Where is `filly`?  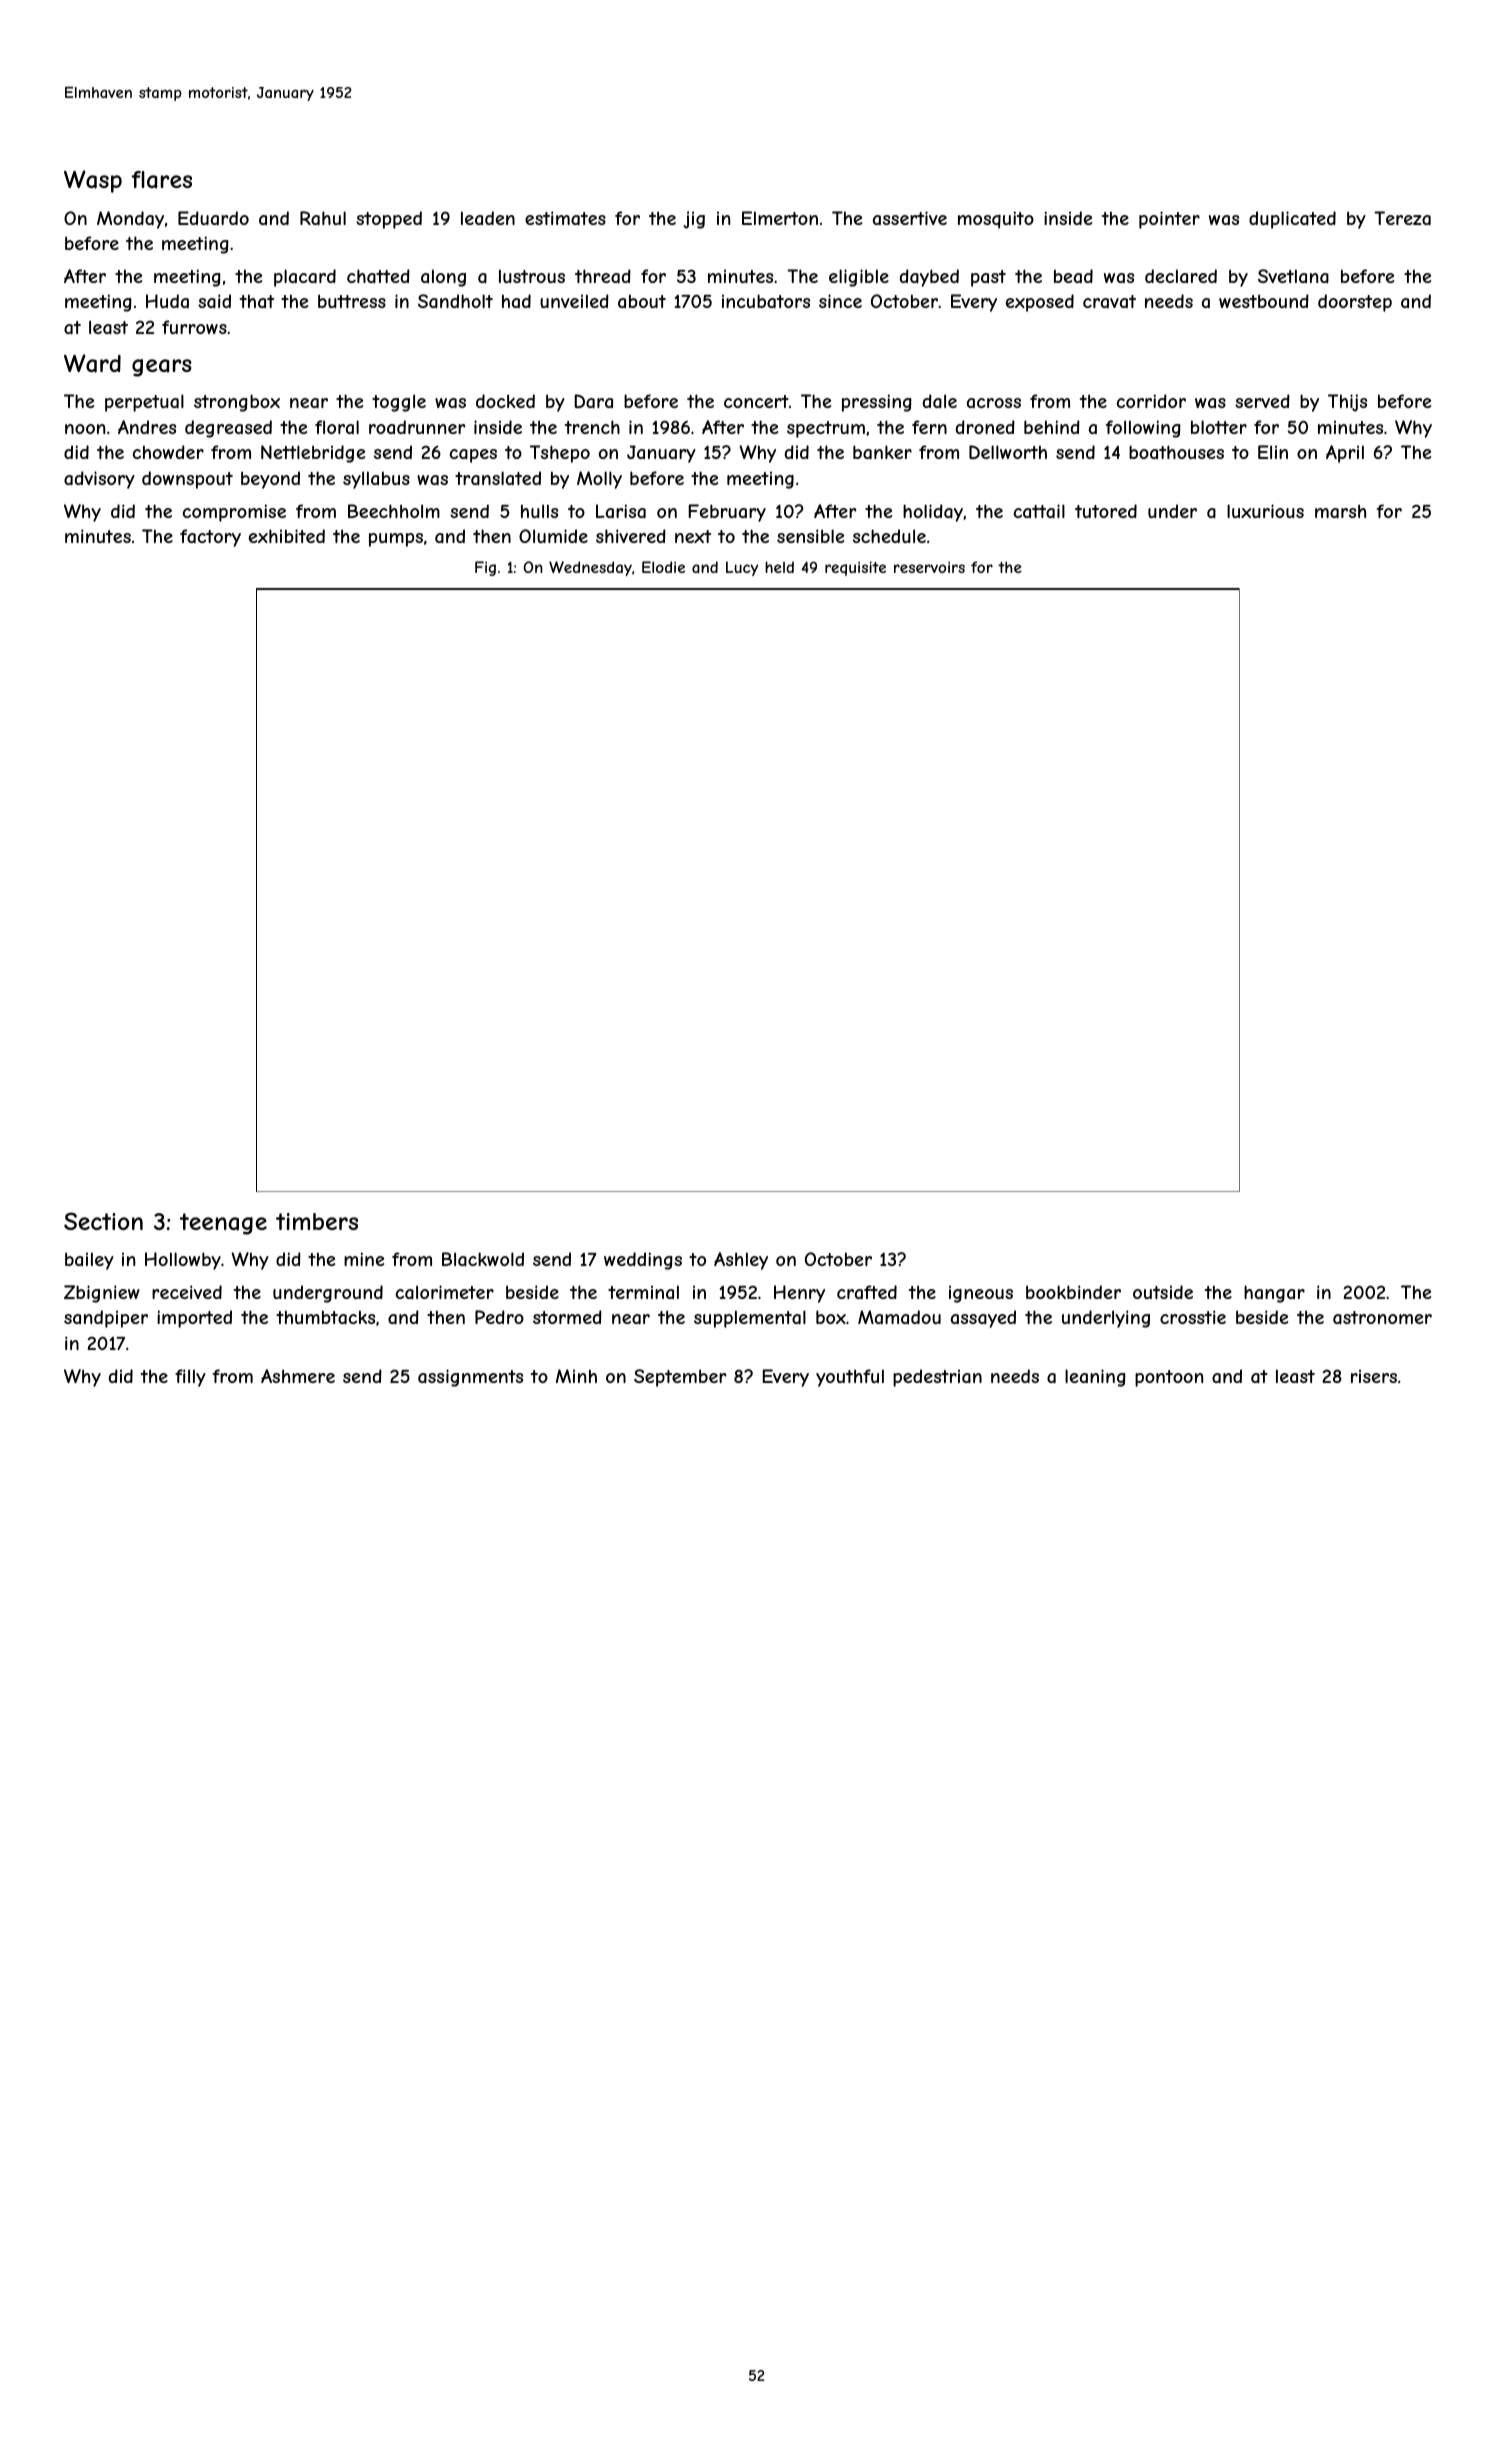 filly is located at coordinates (190, 1378).
